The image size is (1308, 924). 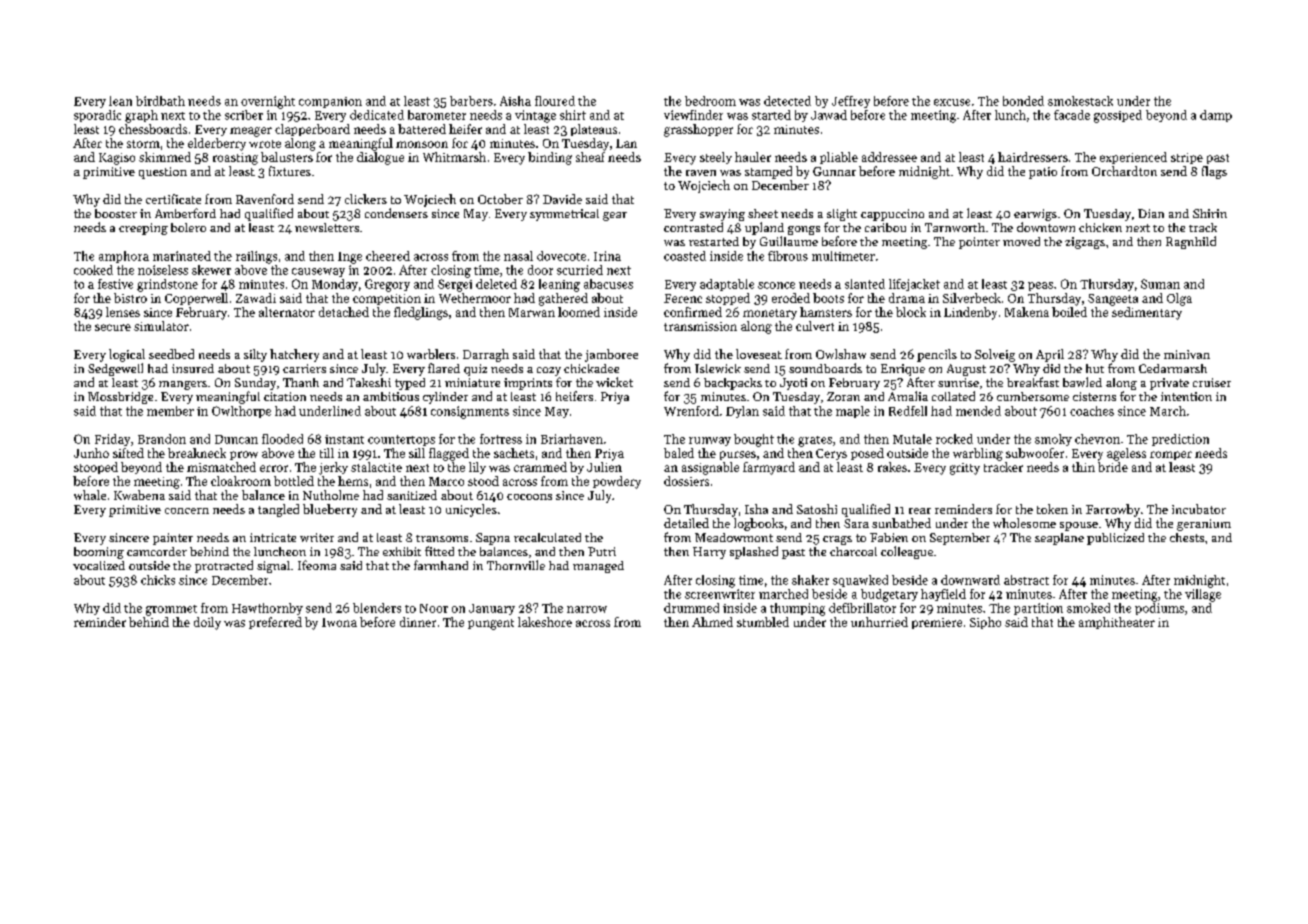 I want to click on October, so click(x=500, y=199).
